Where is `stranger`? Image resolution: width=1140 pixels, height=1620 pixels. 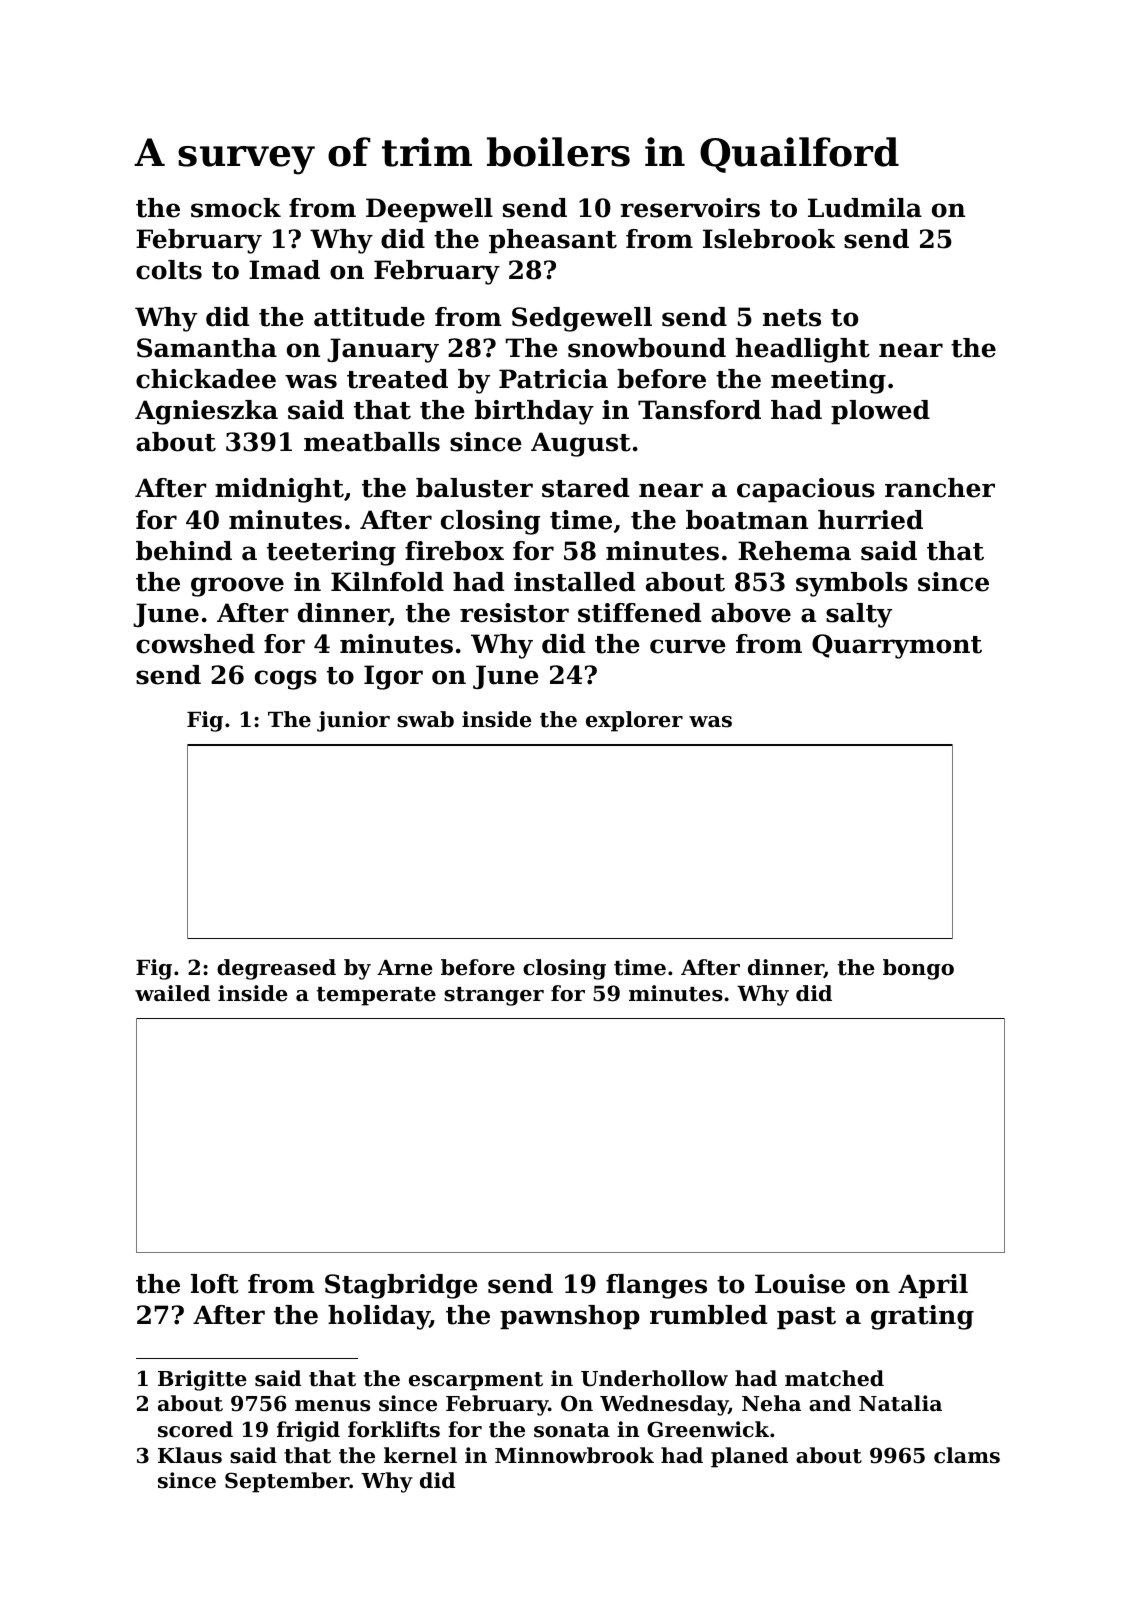 stranger is located at coordinates (494, 996).
